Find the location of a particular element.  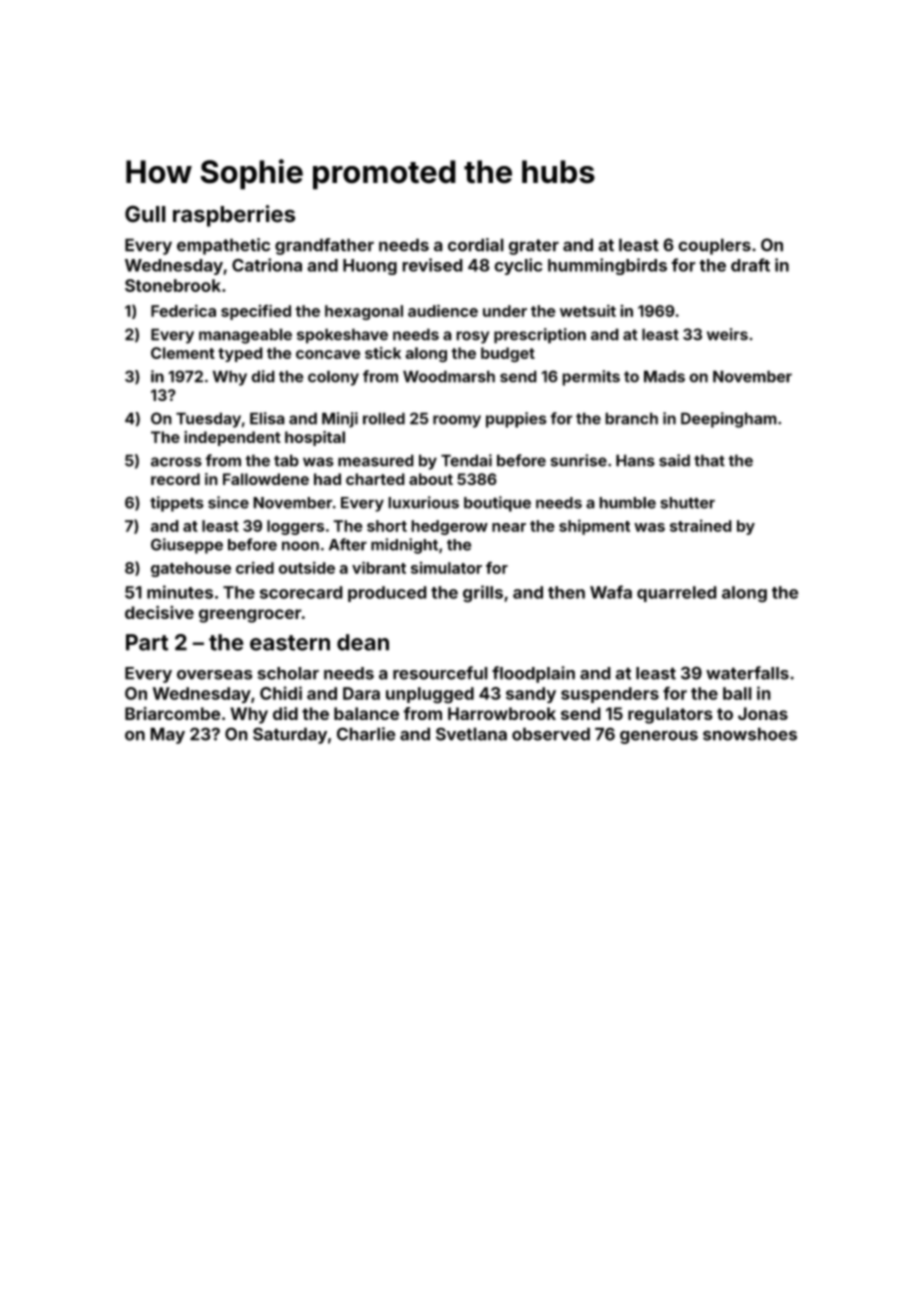

Gull is located at coordinates (145, 214).
